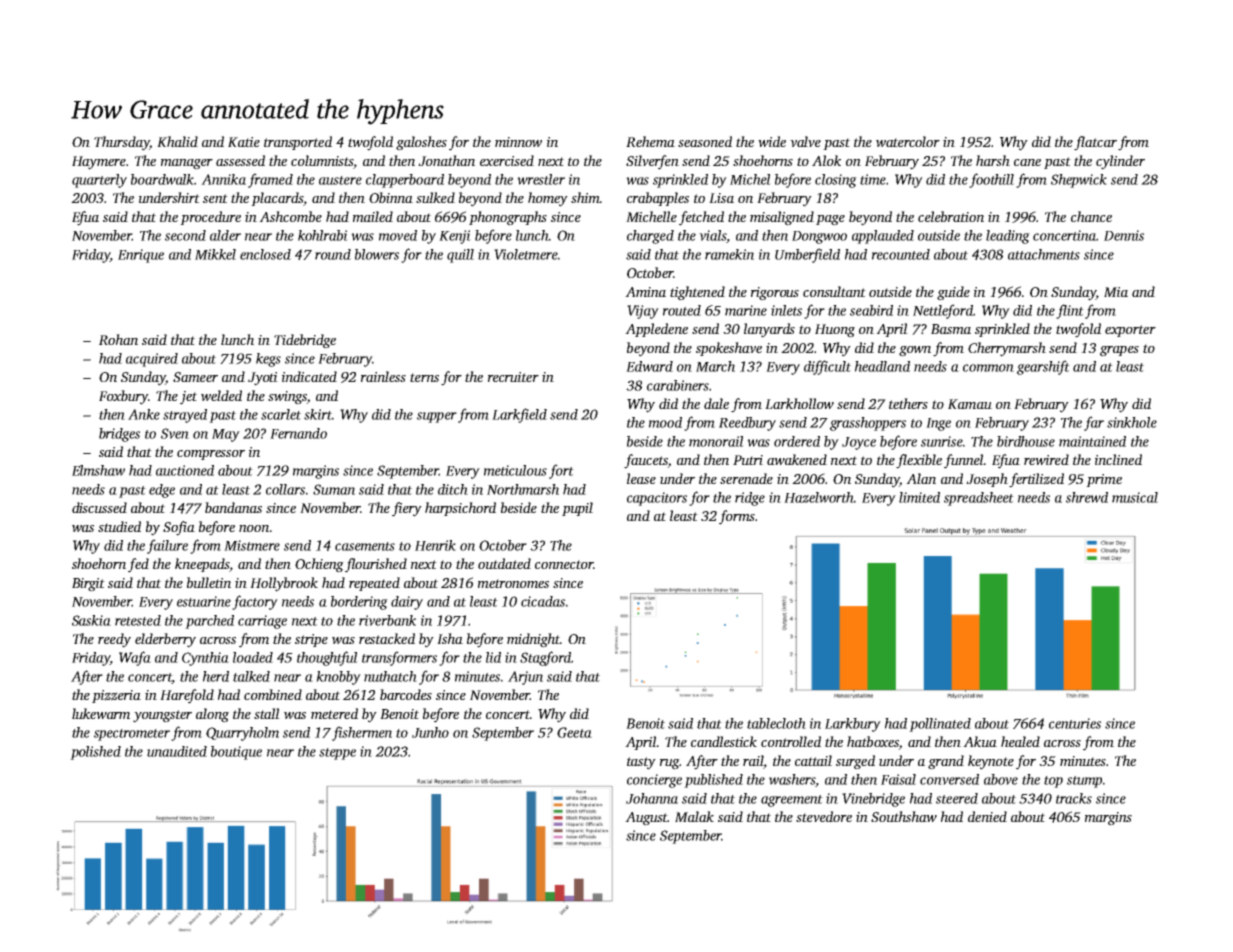  Describe the element at coordinates (365, 546) in the screenshot. I see `casements` at that location.
